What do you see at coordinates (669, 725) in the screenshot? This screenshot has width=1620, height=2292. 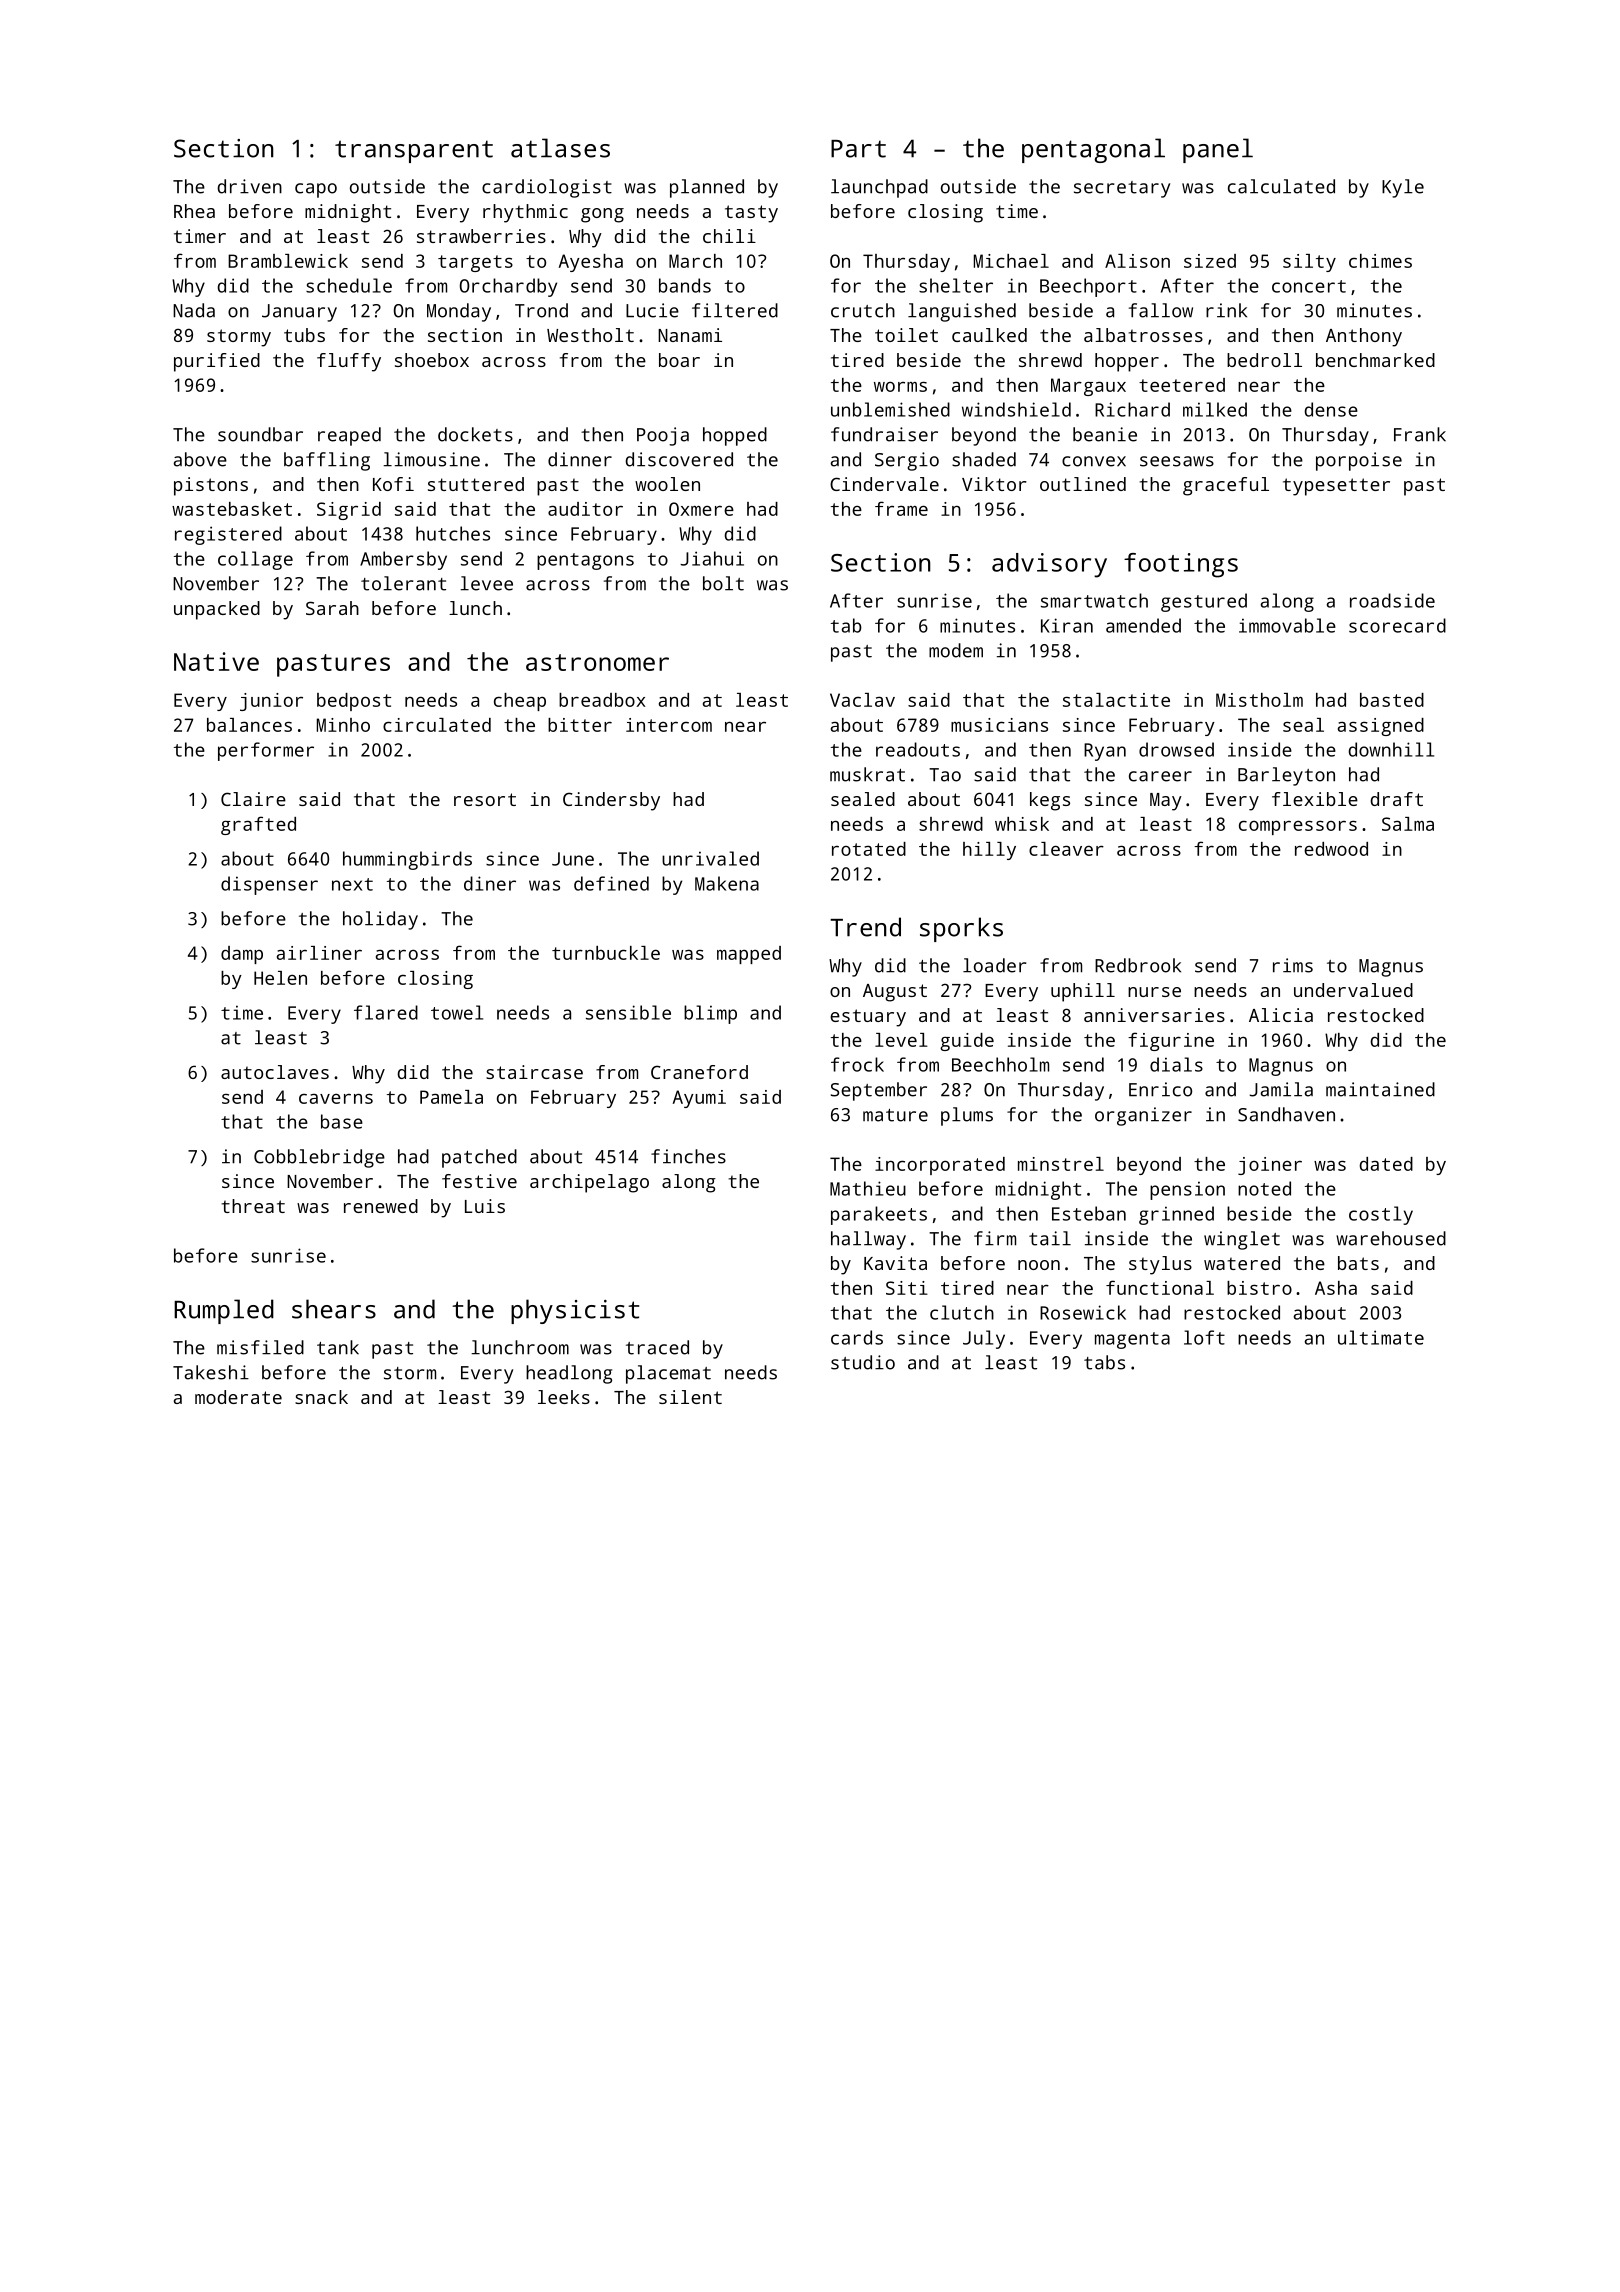 I see `intercom` at bounding box center [669, 725].
